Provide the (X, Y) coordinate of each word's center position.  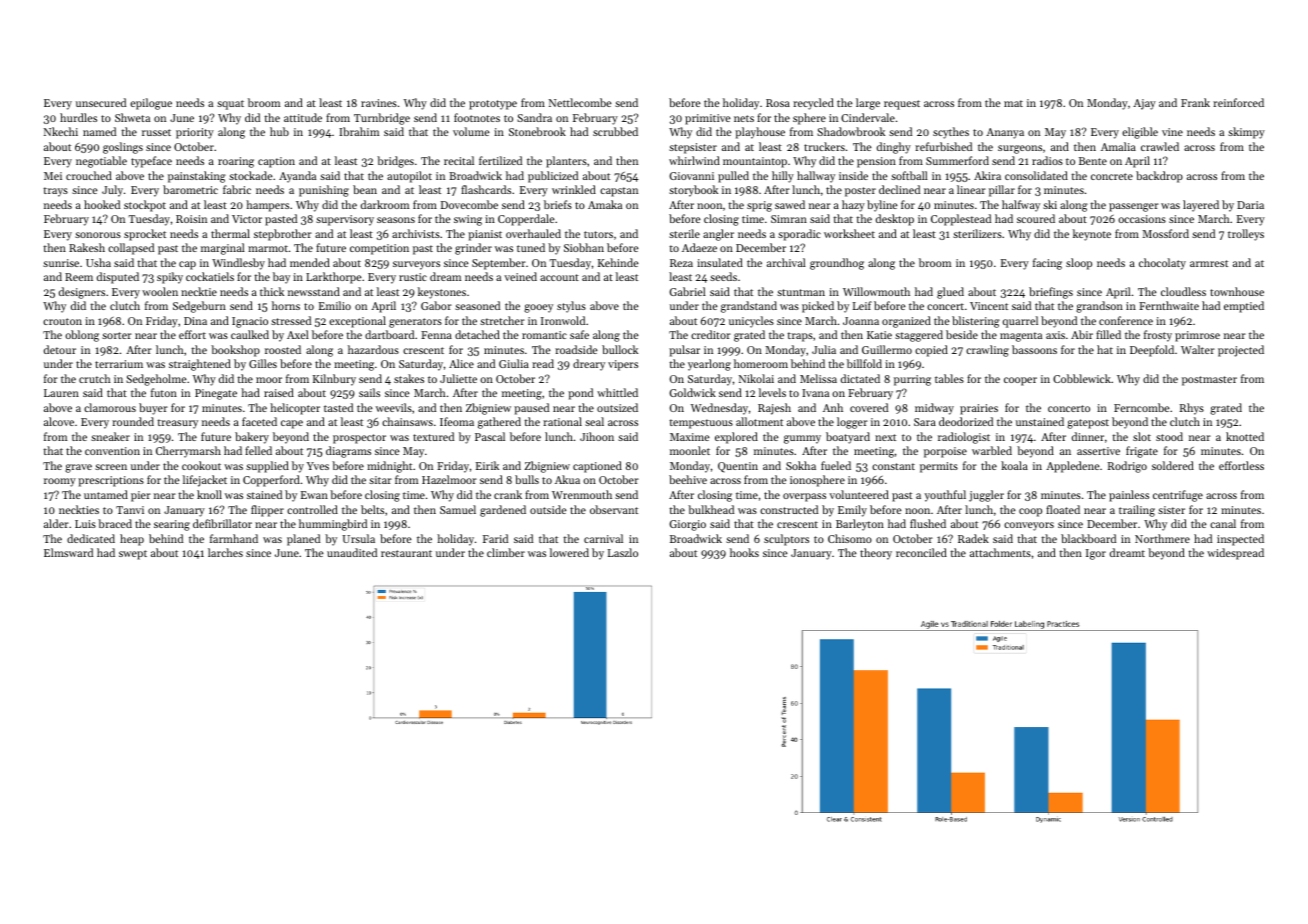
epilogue (151, 104)
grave (78, 468)
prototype (493, 105)
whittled (617, 392)
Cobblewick (1082, 378)
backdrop (1159, 177)
